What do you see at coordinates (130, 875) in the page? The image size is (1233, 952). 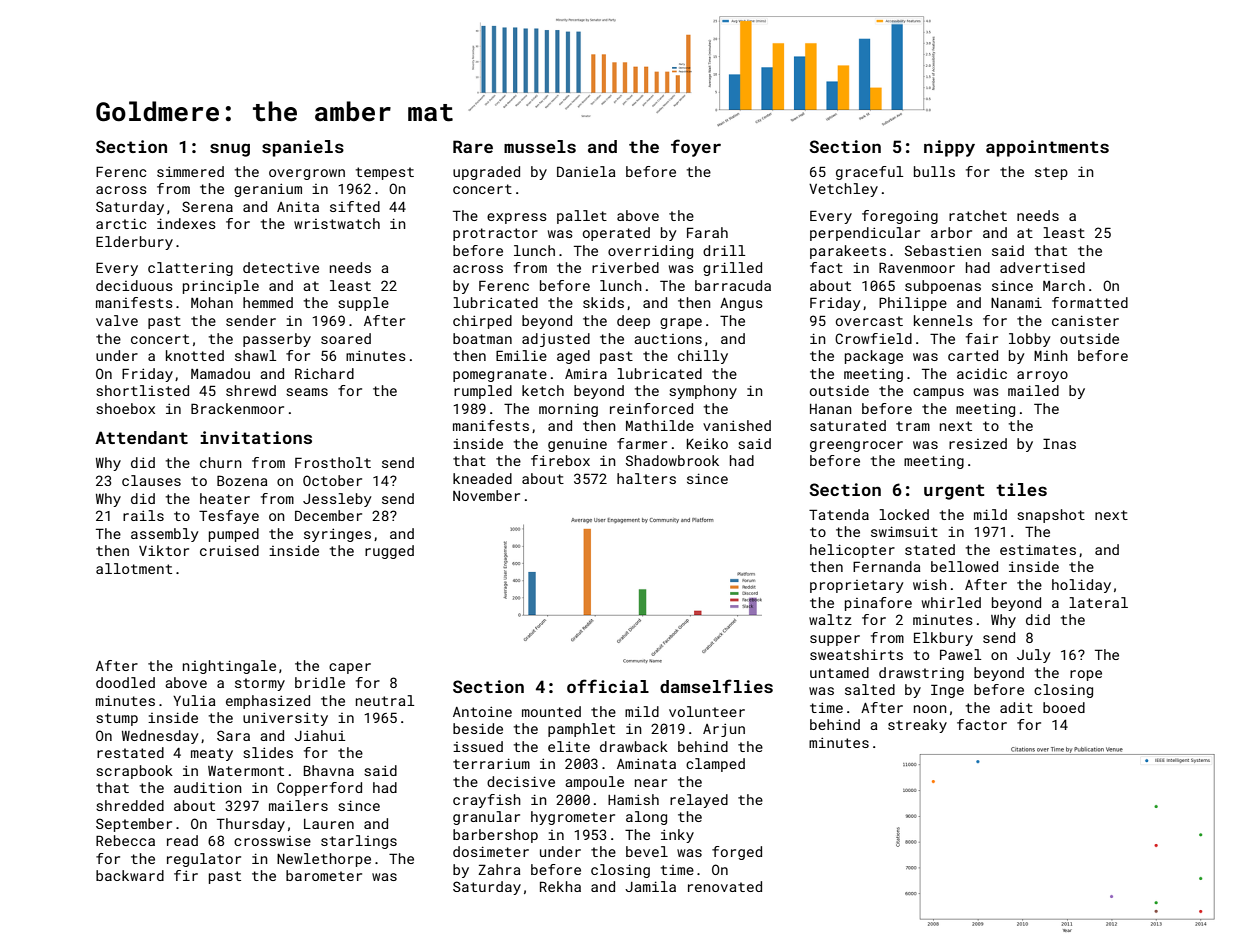 I see `backward` at bounding box center [130, 875].
